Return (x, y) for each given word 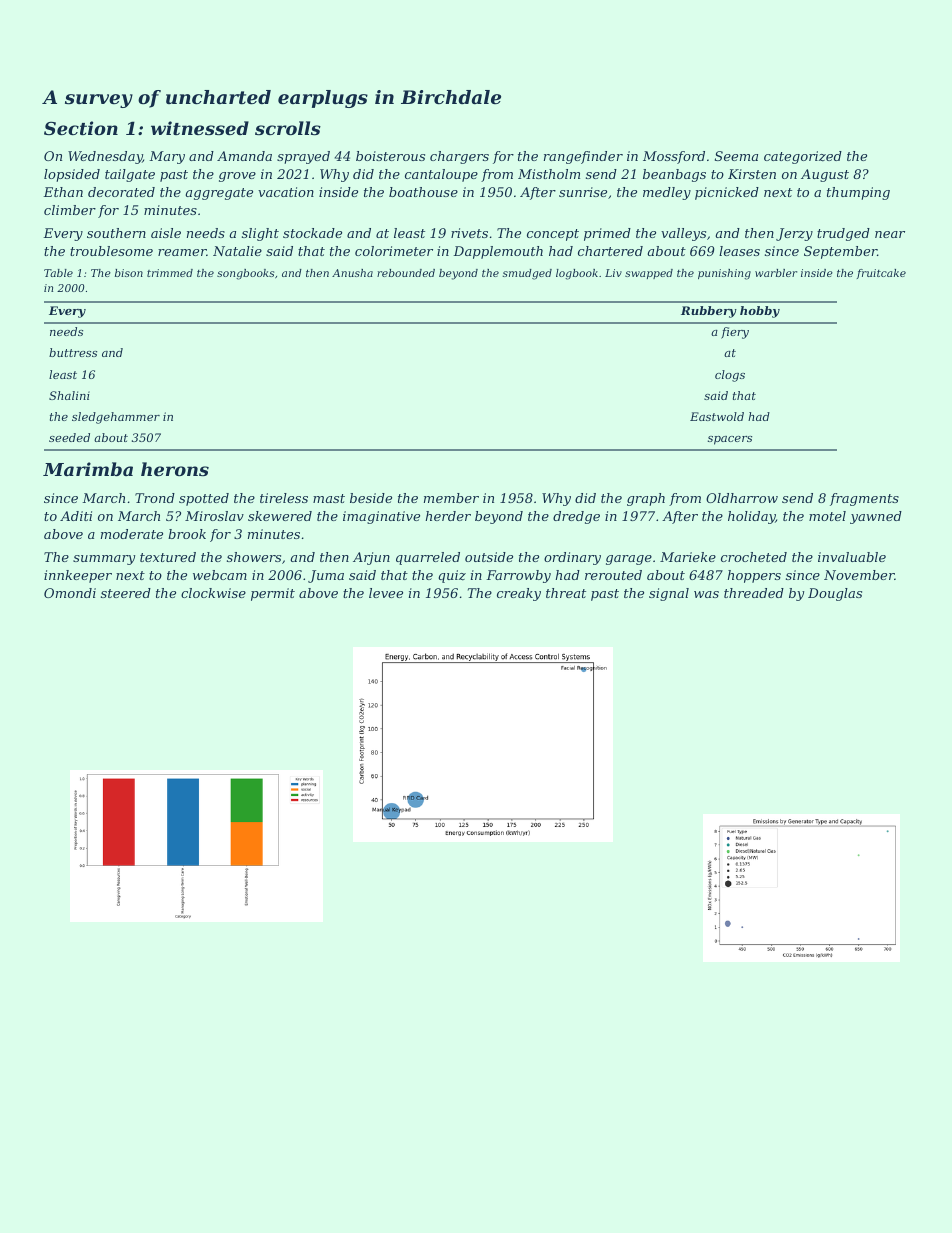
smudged (527, 274)
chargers (459, 157)
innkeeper (78, 576)
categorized (803, 157)
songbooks (245, 274)
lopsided (72, 175)
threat (566, 593)
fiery (735, 333)
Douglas (835, 594)
